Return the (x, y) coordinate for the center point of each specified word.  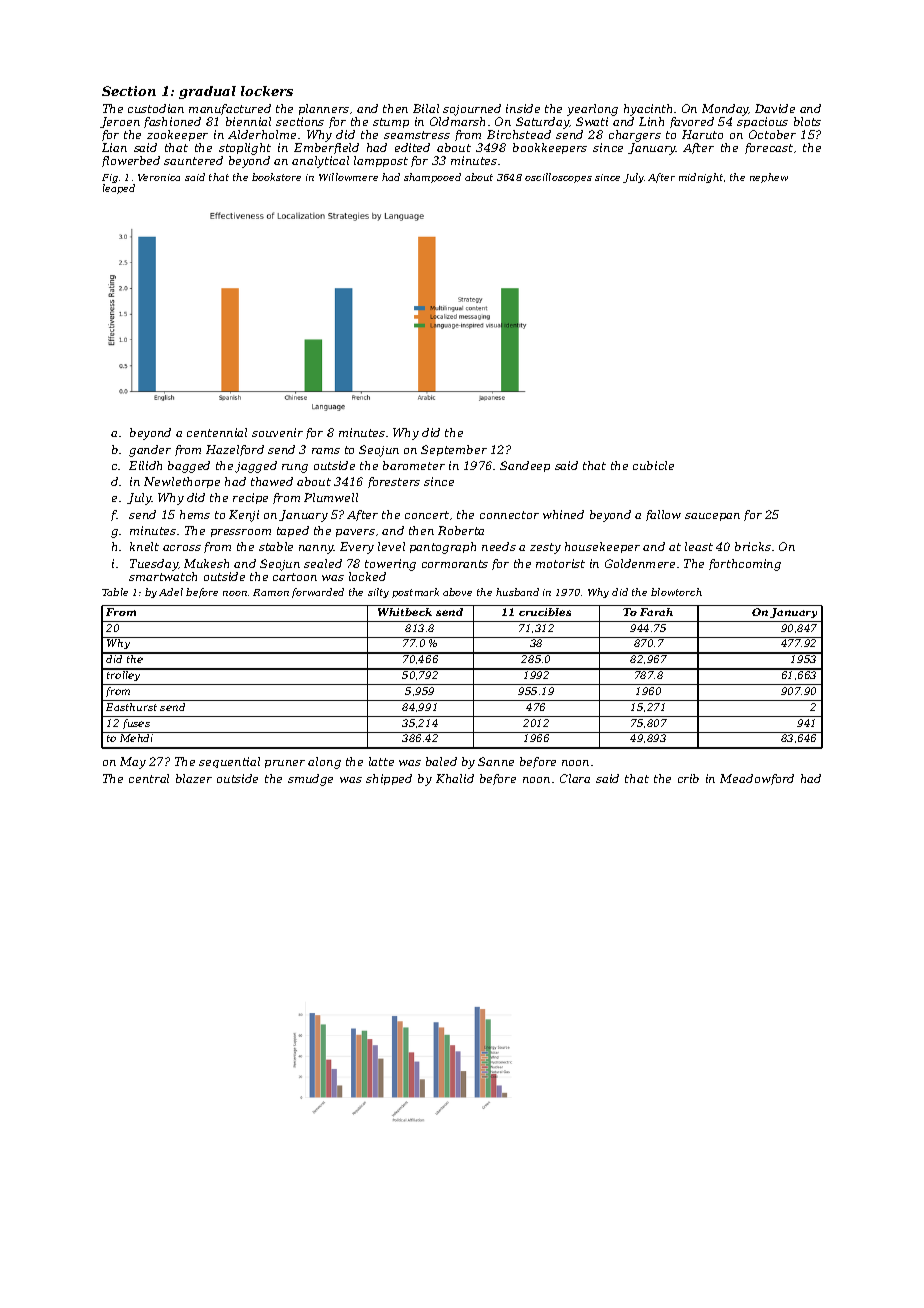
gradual (207, 92)
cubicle (653, 465)
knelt (144, 546)
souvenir (277, 432)
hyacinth (648, 110)
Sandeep (525, 466)
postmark (415, 593)
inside (523, 108)
